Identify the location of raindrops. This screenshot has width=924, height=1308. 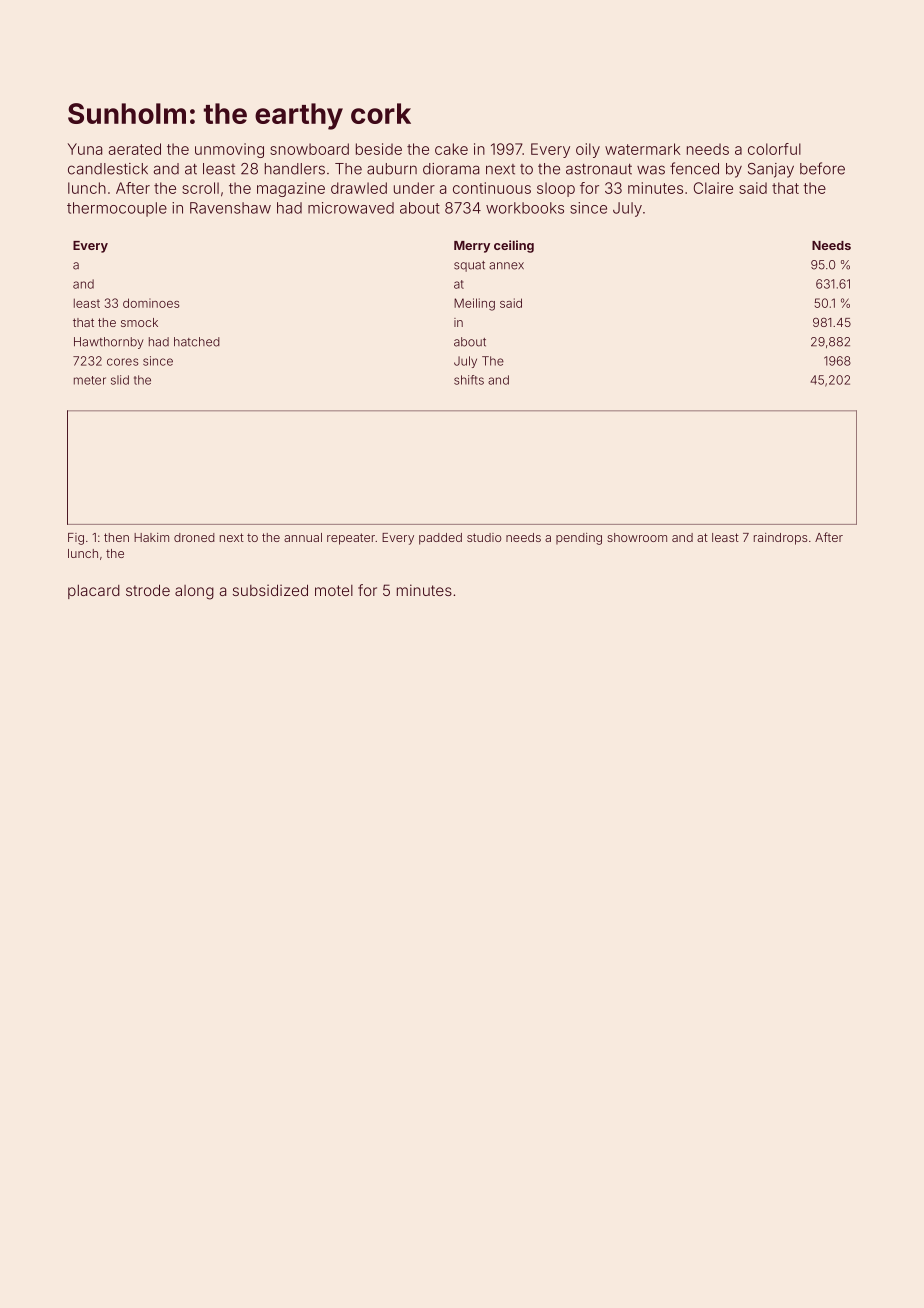
(780, 539).
